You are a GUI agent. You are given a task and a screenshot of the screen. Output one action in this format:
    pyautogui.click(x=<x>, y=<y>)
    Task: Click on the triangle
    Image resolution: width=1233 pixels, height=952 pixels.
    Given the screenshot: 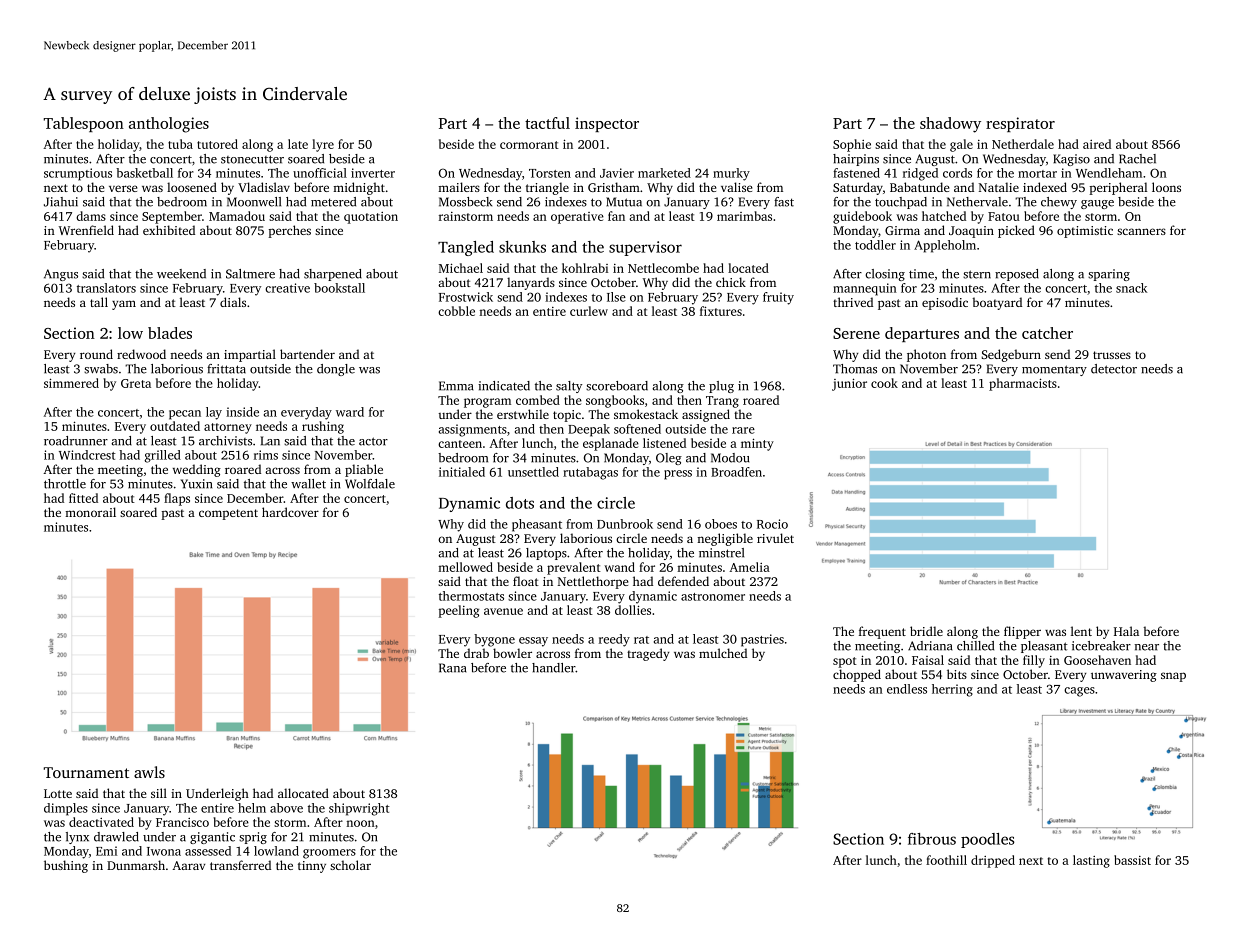 What is the action you would take?
    pyautogui.click(x=547, y=188)
